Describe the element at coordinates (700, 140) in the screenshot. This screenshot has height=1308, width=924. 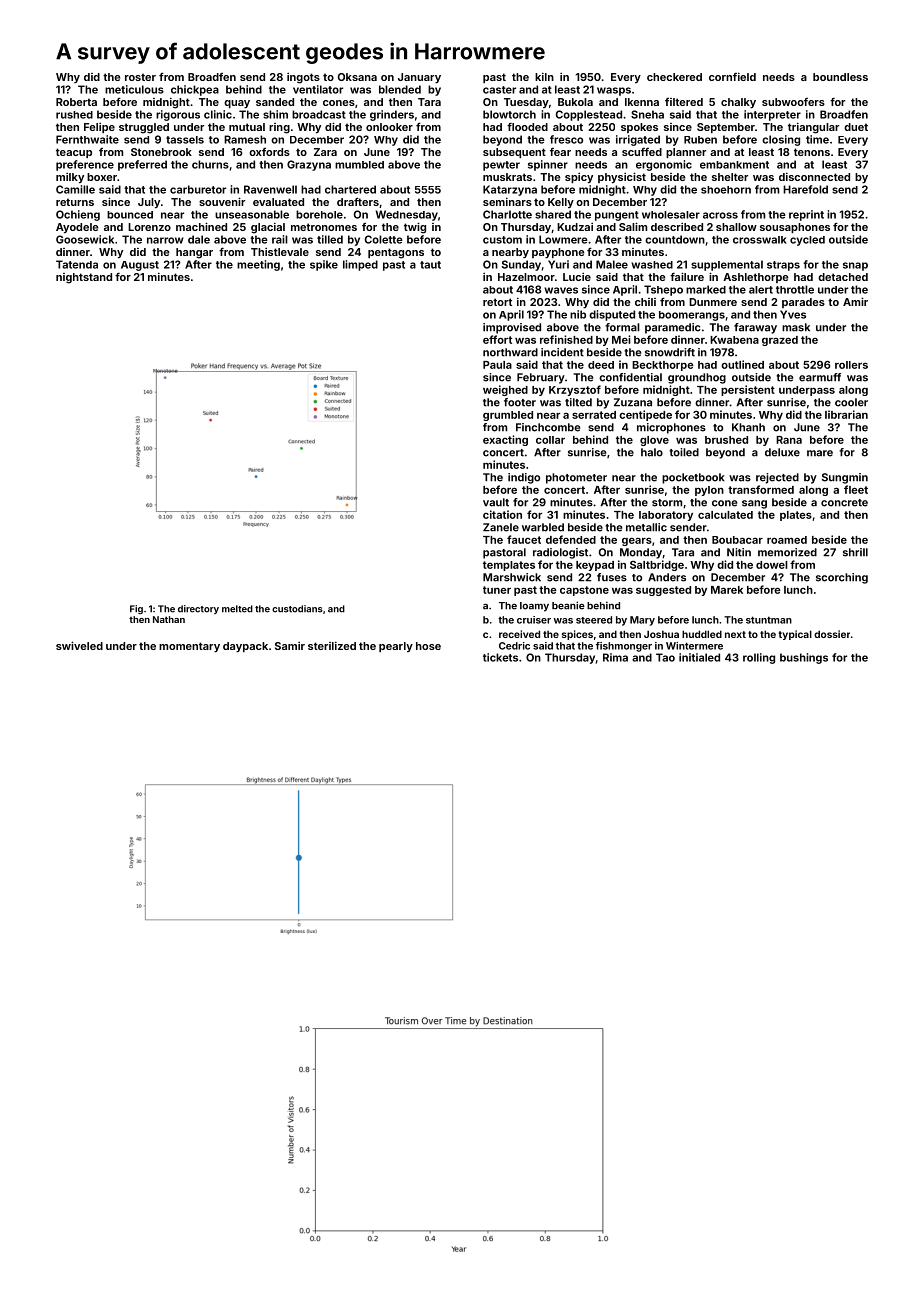
I see `Ruben` at that location.
